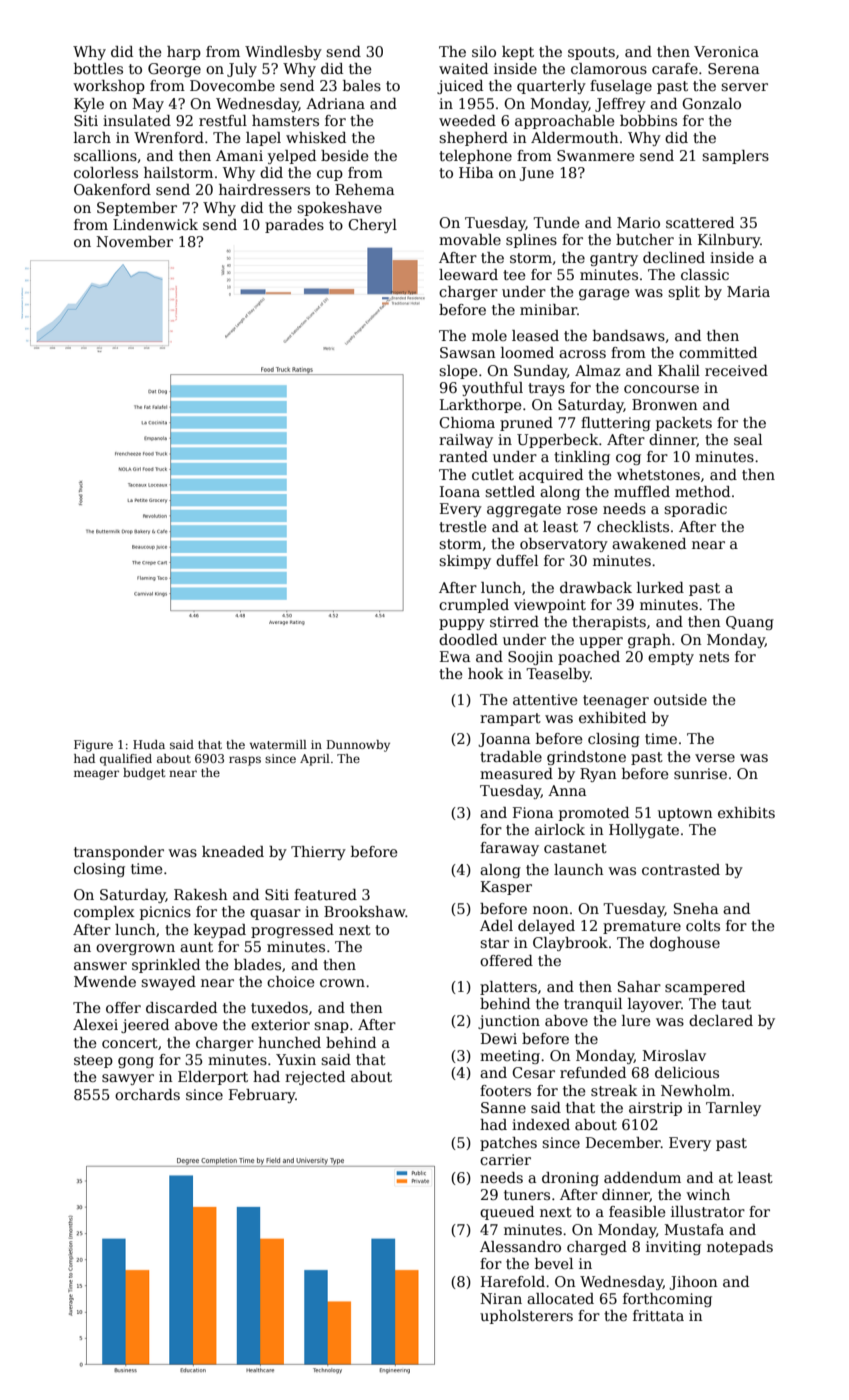  I want to click on Ioana, so click(460, 491).
